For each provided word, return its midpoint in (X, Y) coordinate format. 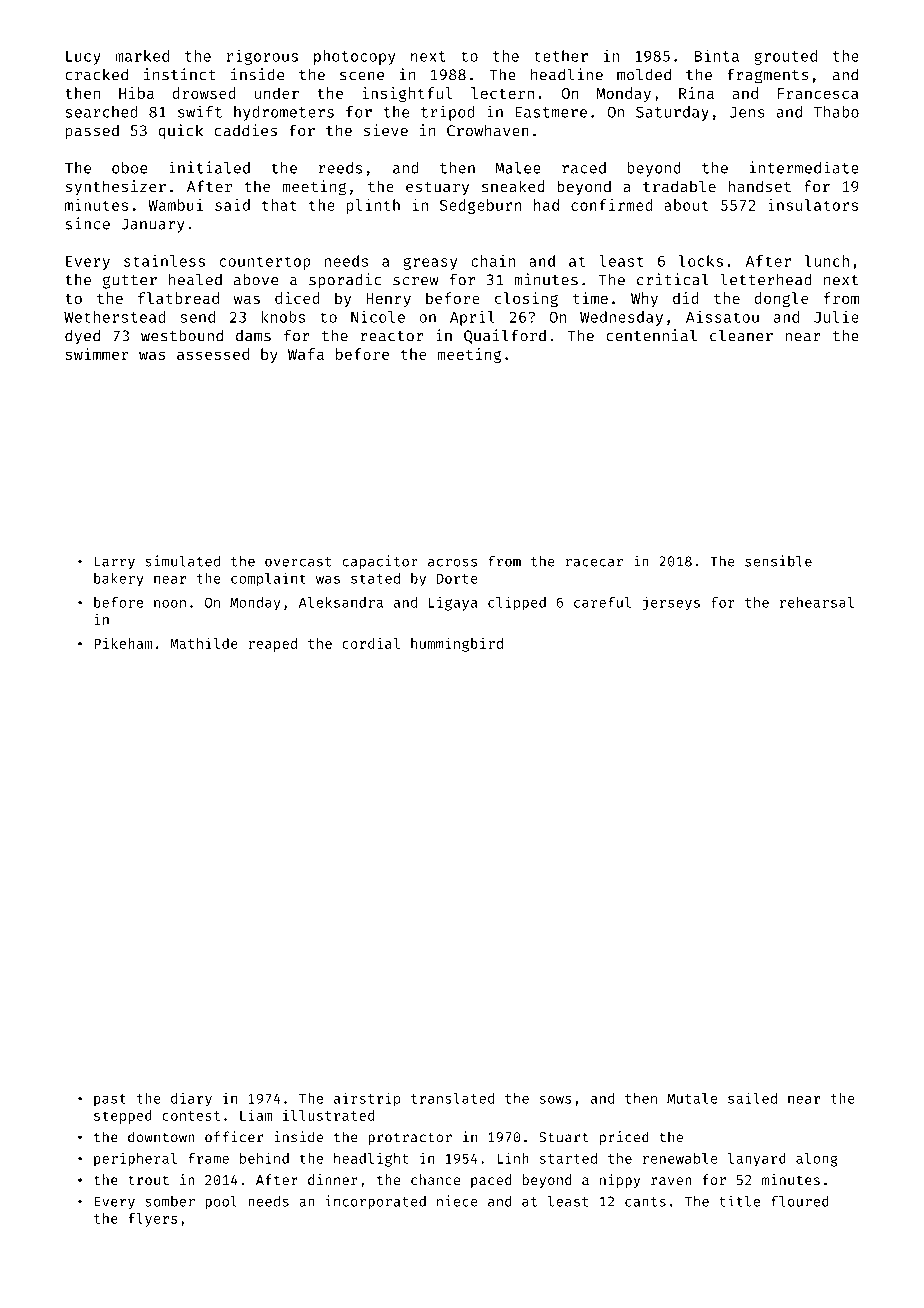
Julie (836, 316)
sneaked (513, 186)
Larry (115, 563)
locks (701, 261)
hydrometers (284, 113)
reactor (391, 336)
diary (191, 1099)
